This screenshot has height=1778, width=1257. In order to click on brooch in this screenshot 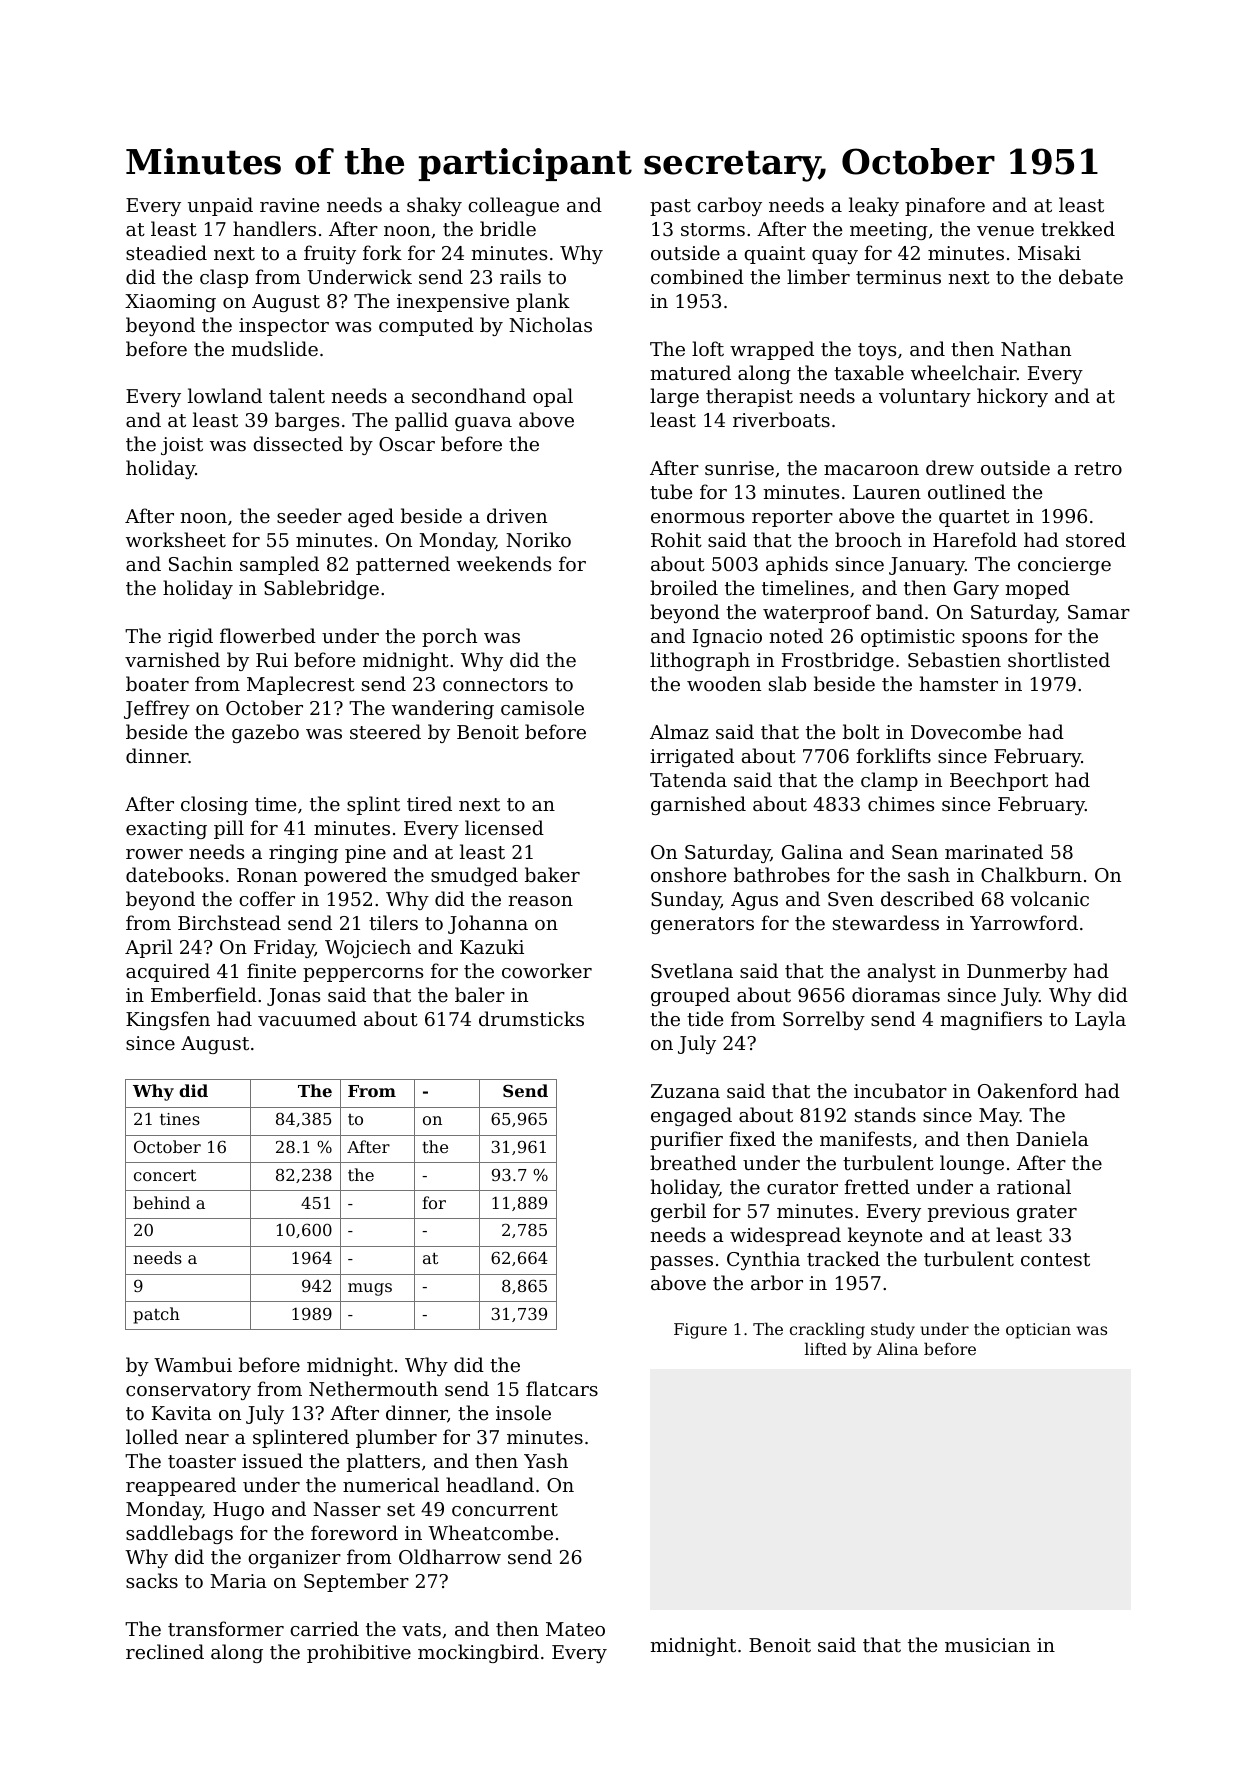, I will do `click(868, 539)`.
